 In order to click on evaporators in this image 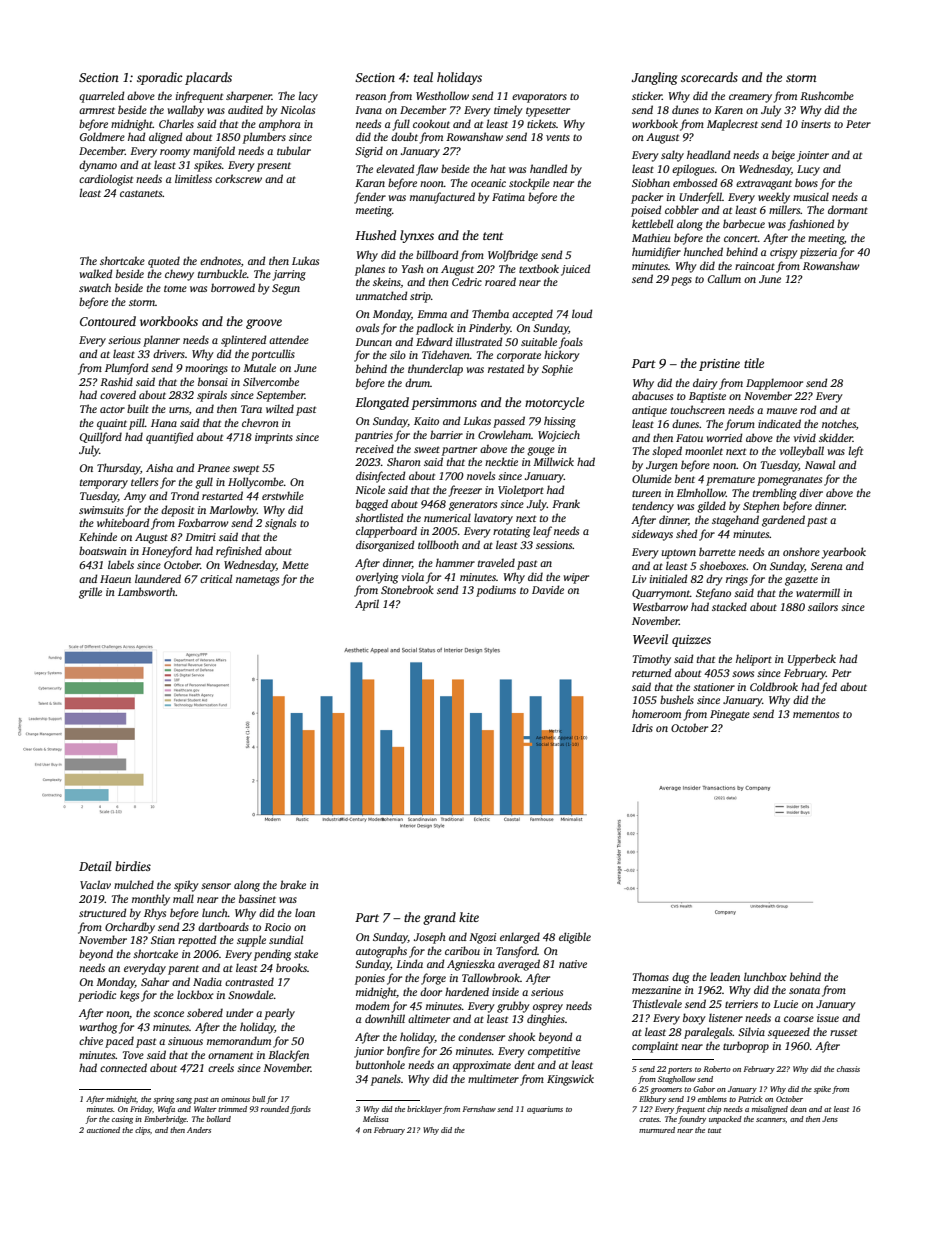, I will do `click(539, 98)`.
